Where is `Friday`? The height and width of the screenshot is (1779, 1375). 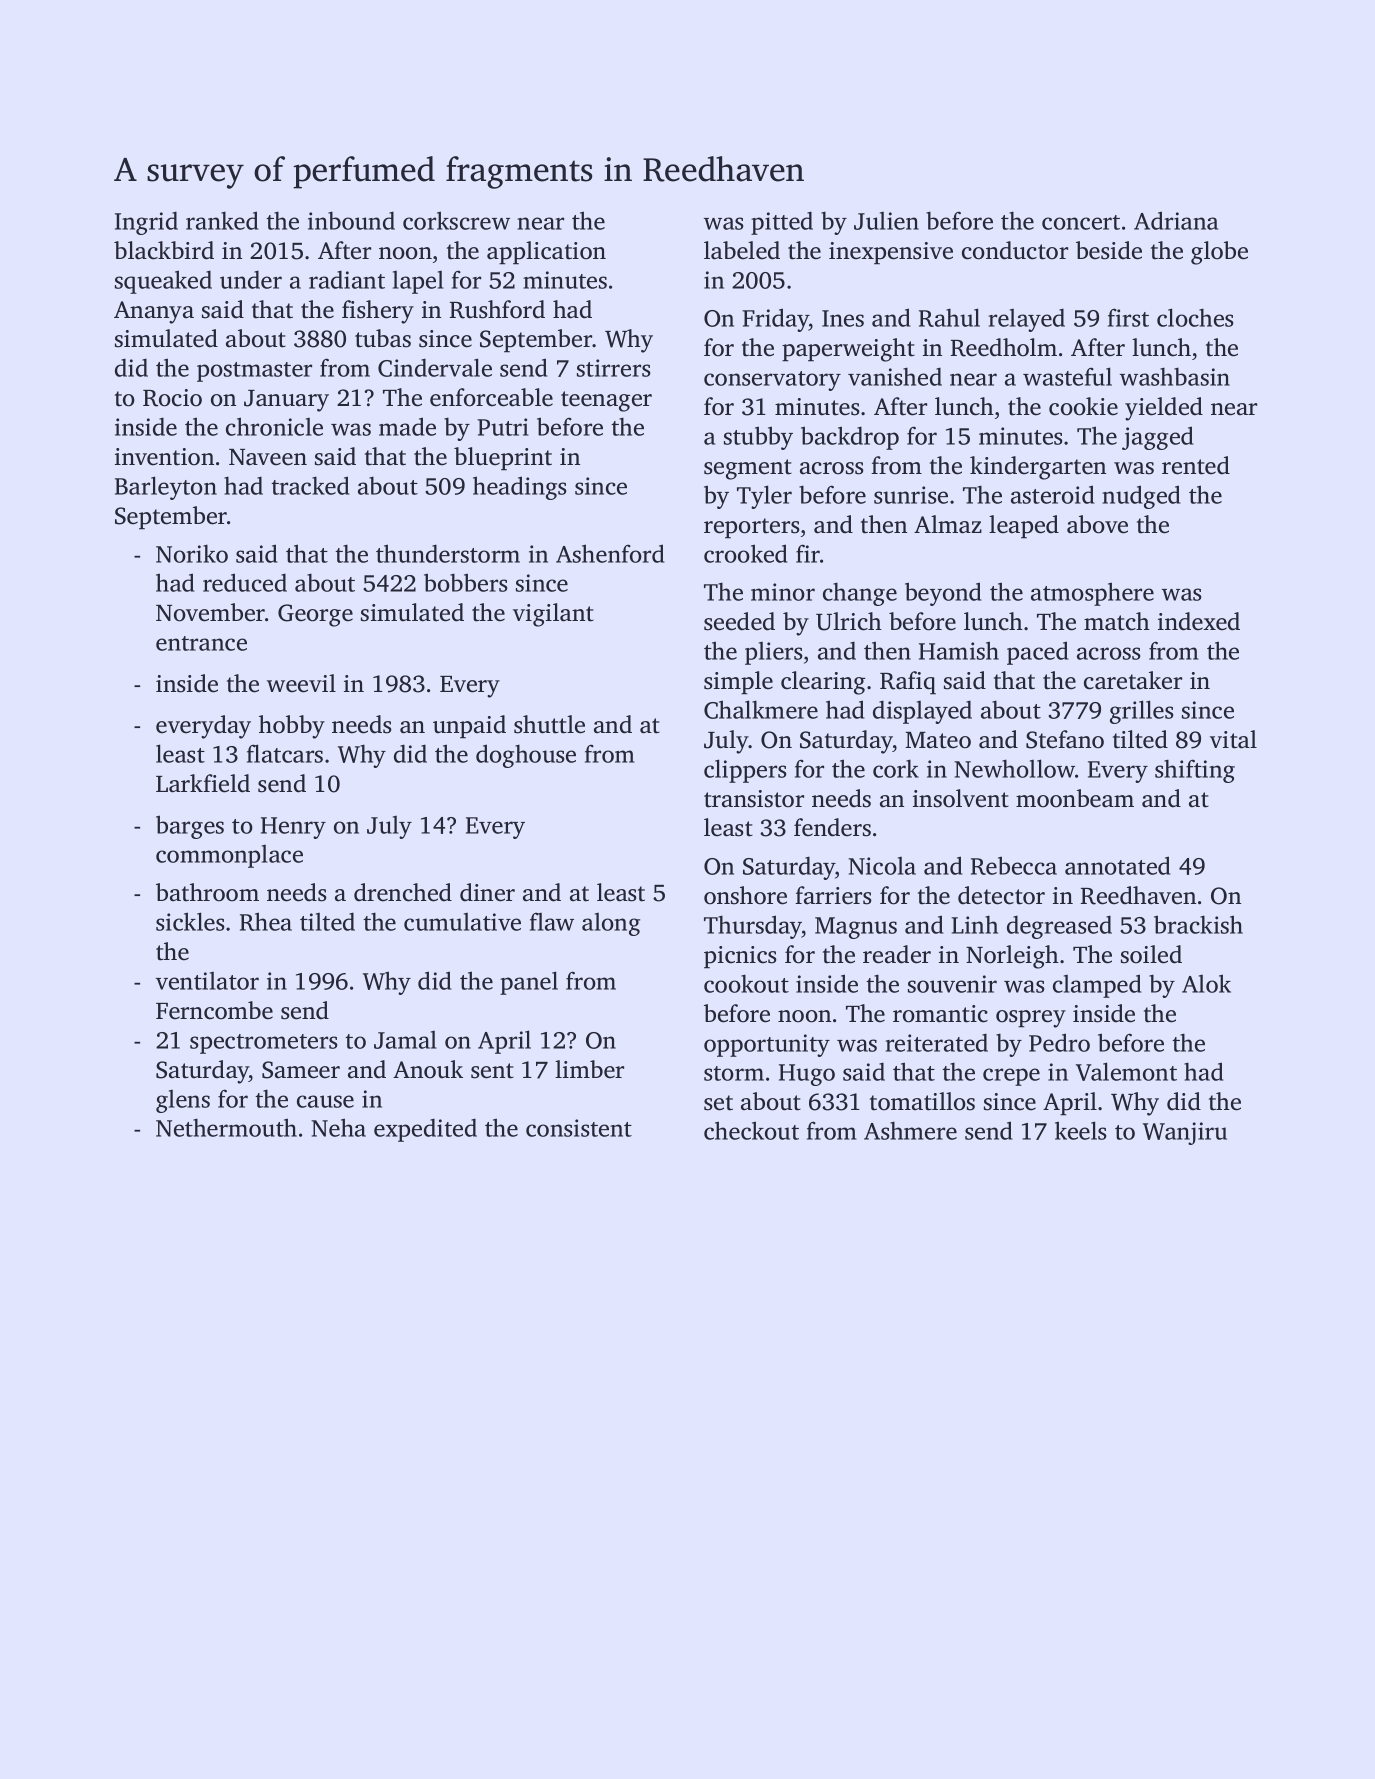
Friday is located at coordinates (775, 320).
